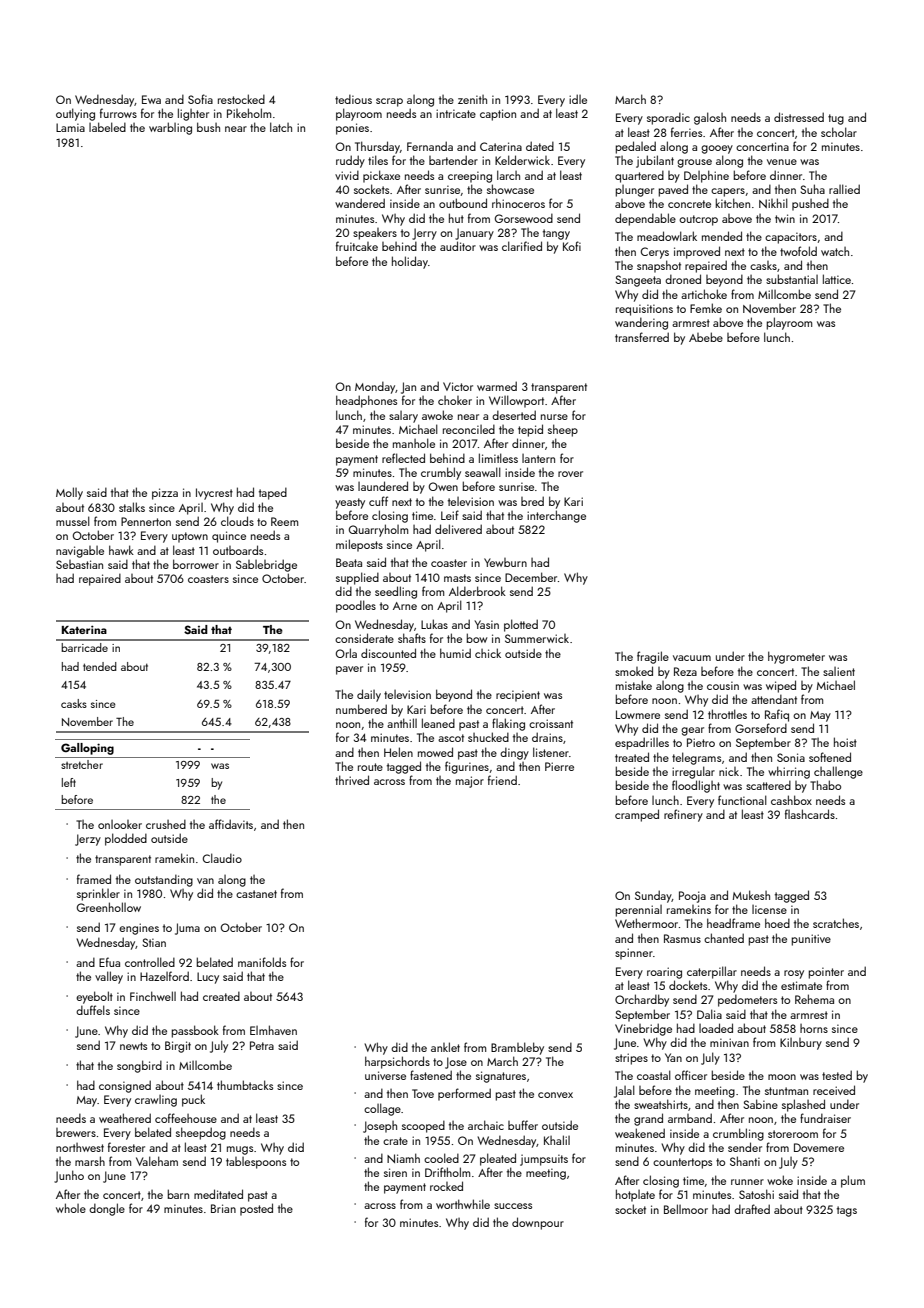 The width and height of the screenshot is (924, 1308). What do you see at coordinates (470, 782) in the screenshot?
I see `major` at bounding box center [470, 782].
